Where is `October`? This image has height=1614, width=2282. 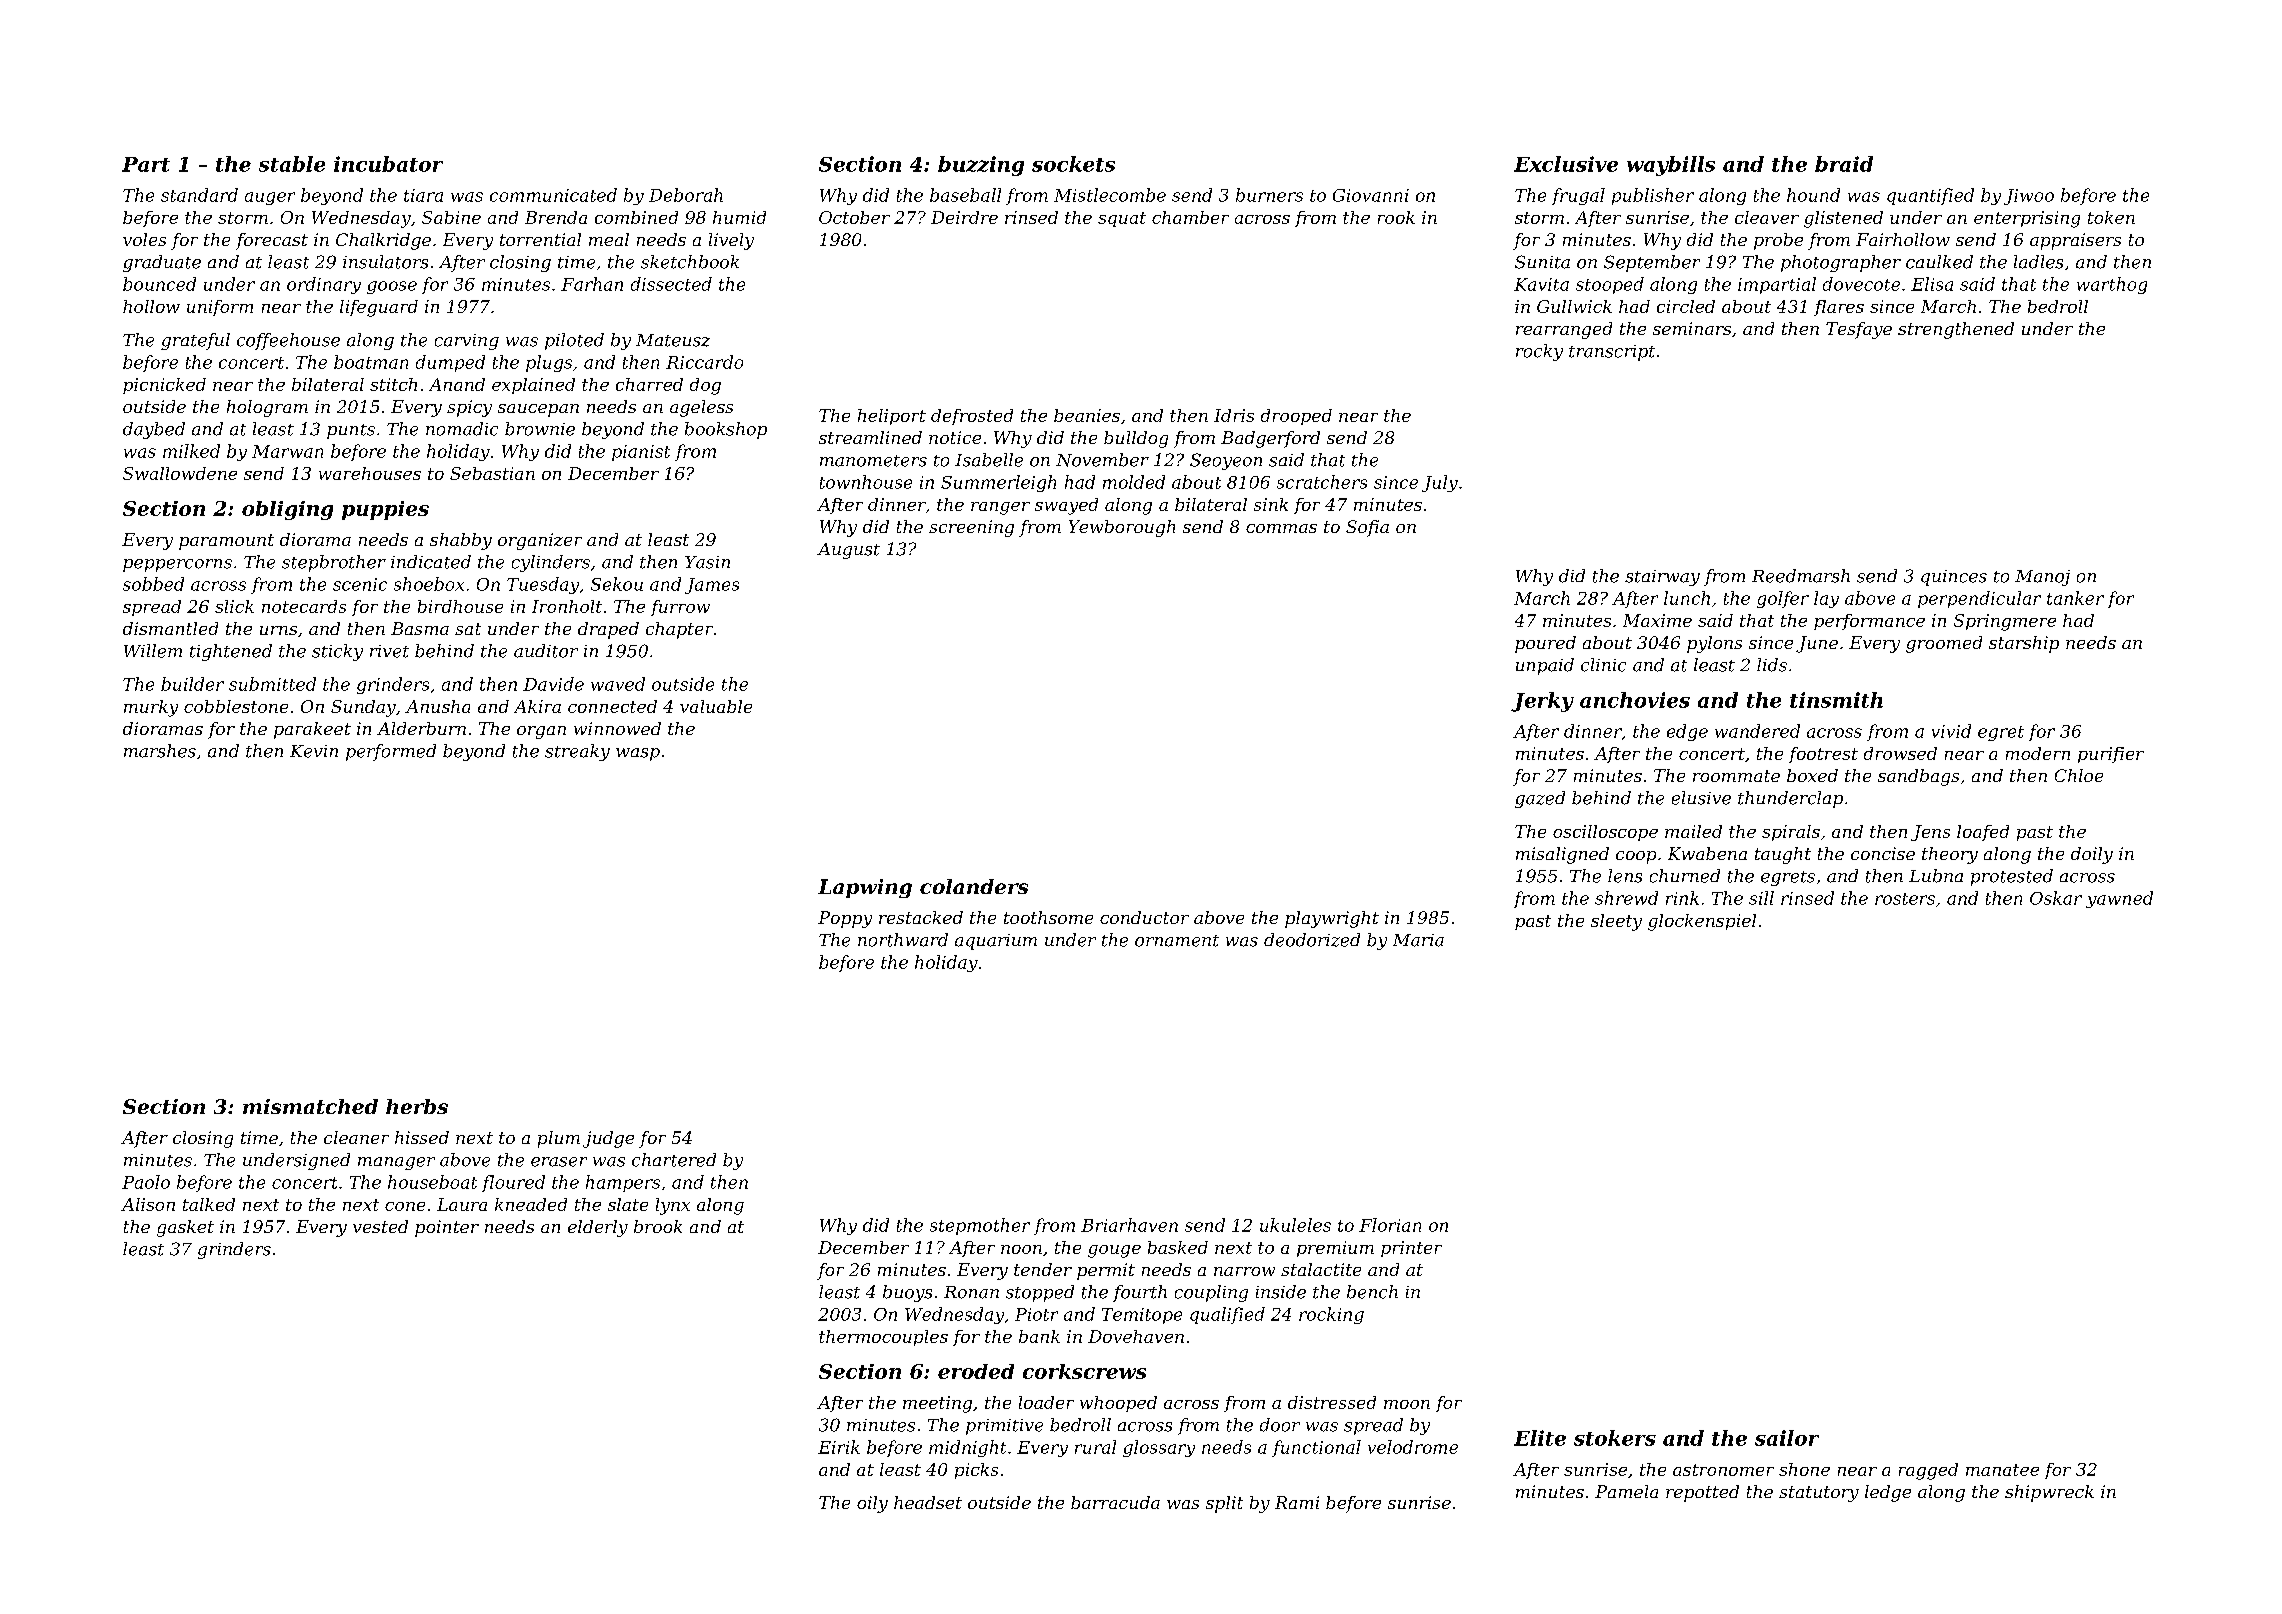 October is located at coordinates (854, 217).
